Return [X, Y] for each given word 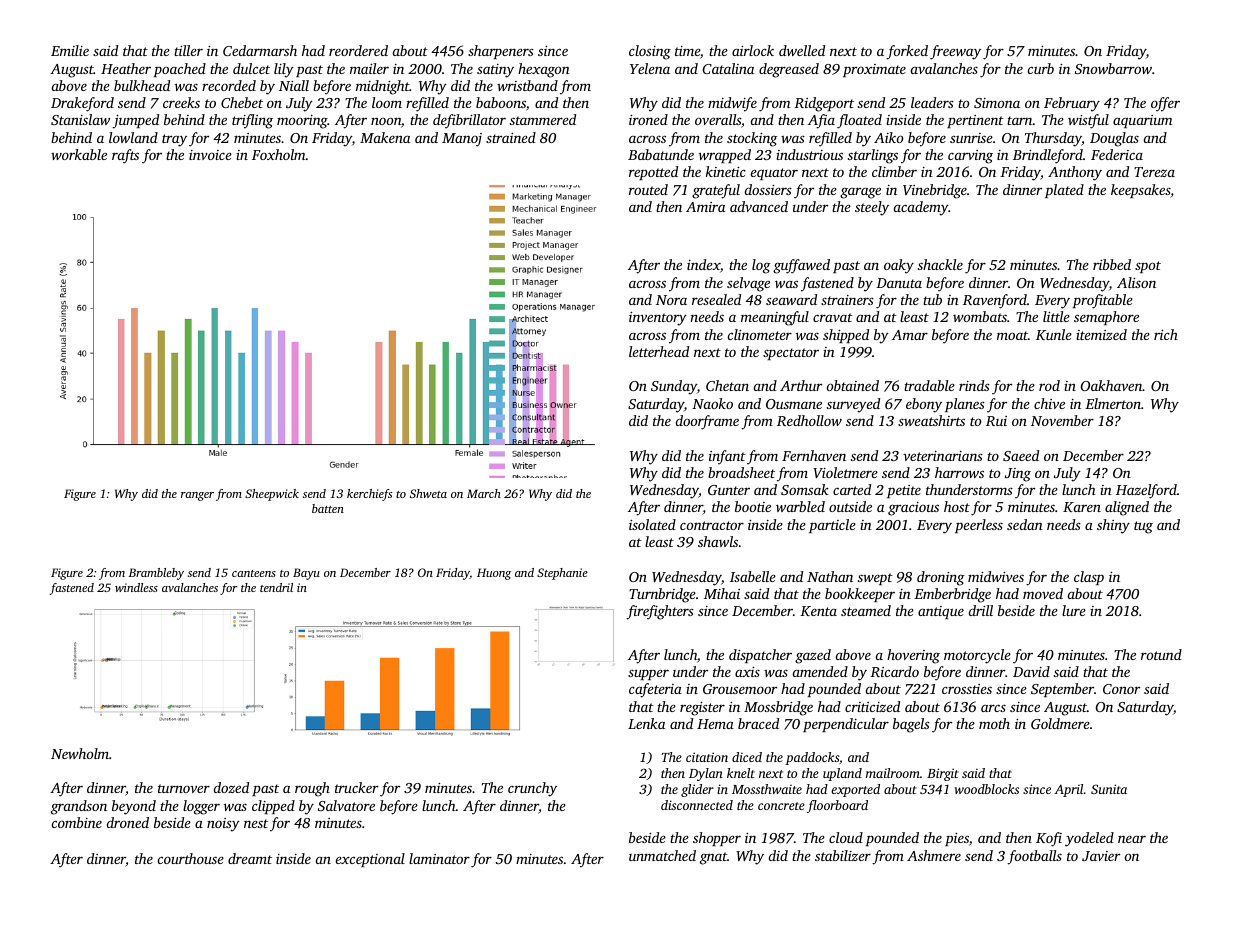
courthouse [191, 858]
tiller [188, 50]
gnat [713, 858]
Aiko [889, 137]
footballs [1034, 857]
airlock [753, 50]
